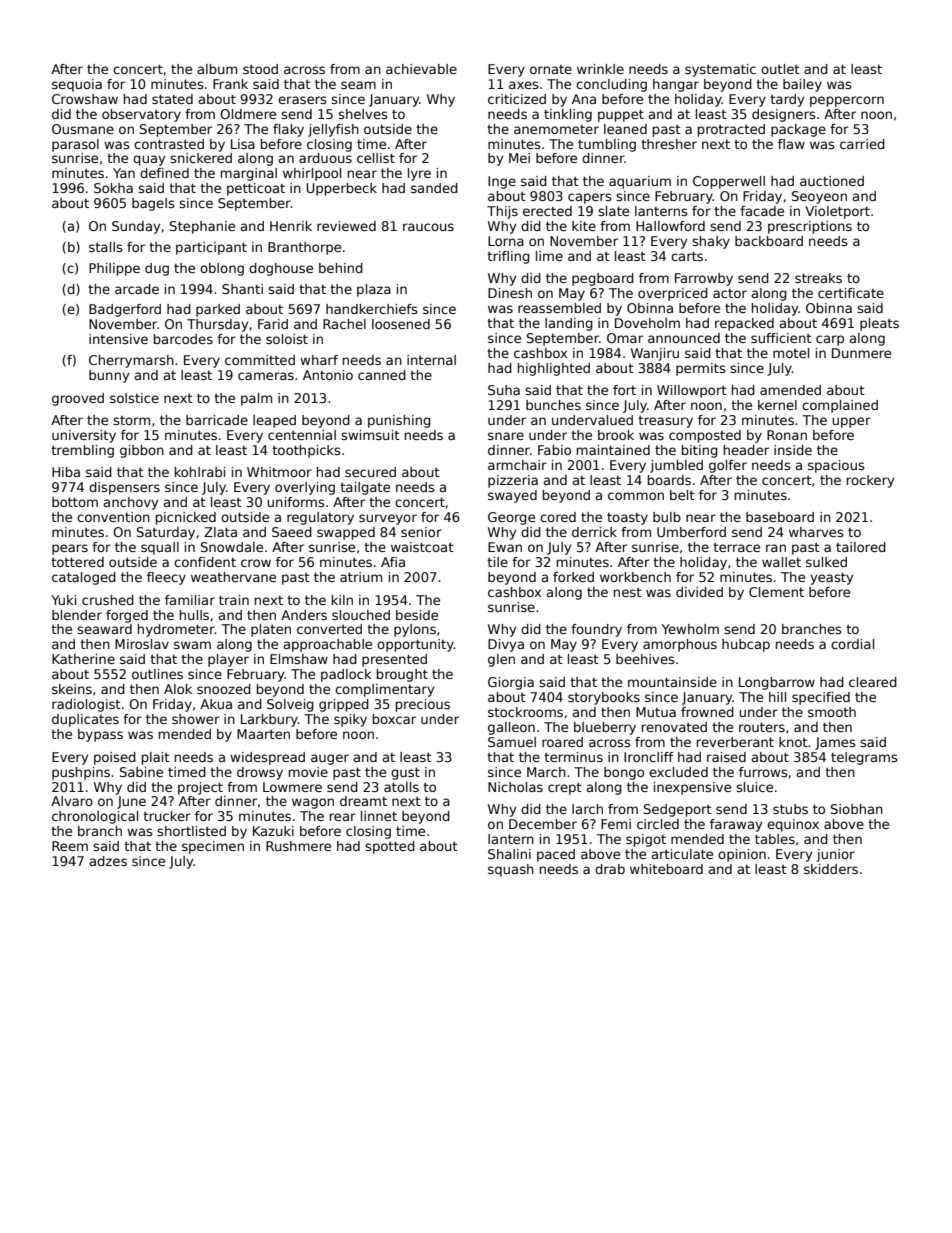  What do you see at coordinates (363, 114) in the image?
I see `shelves` at bounding box center [363, 114].
